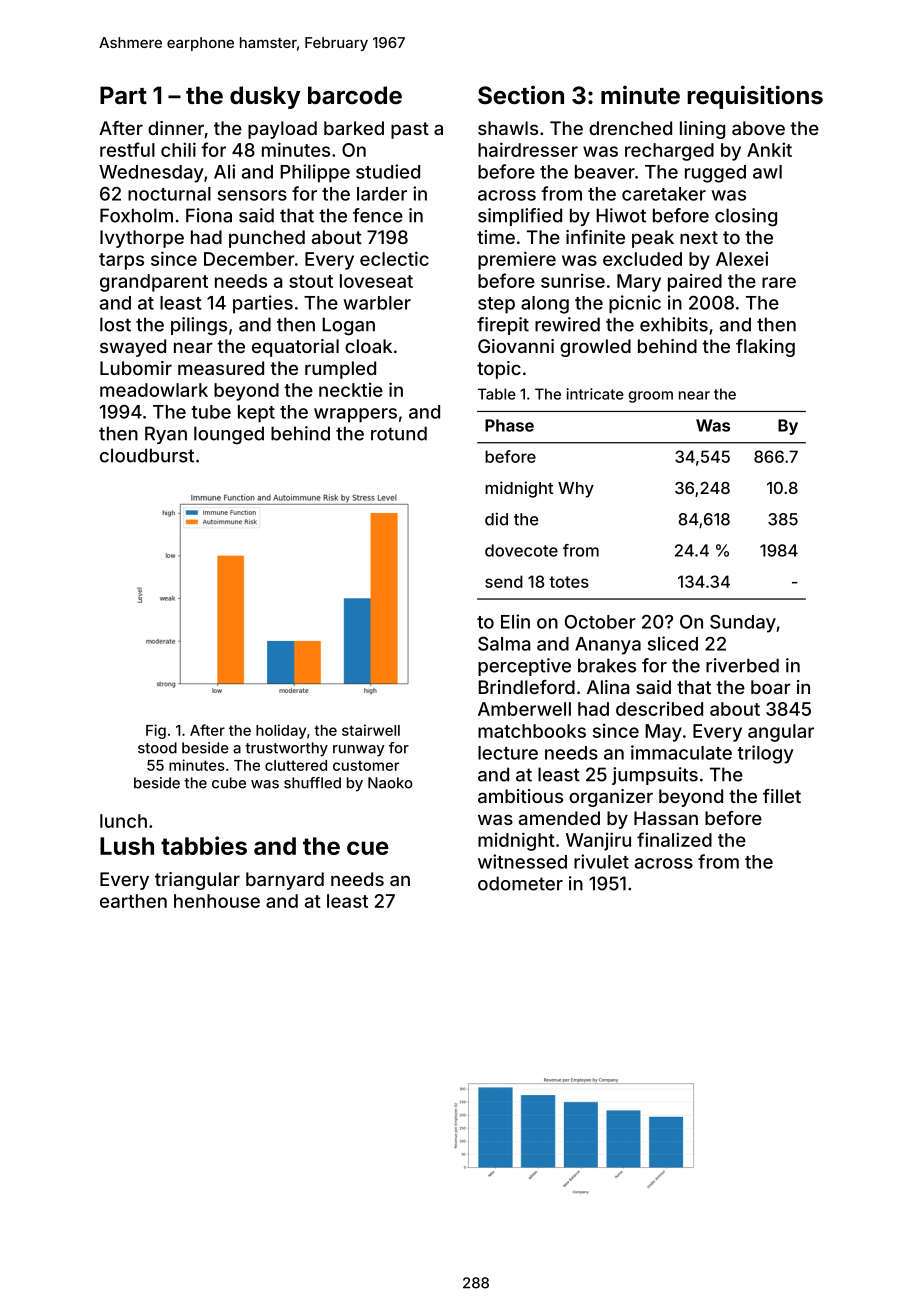 Image resolution: width=924 pixels, height=1308 pixels. I want to click on exhibits, so click(674, 324).
